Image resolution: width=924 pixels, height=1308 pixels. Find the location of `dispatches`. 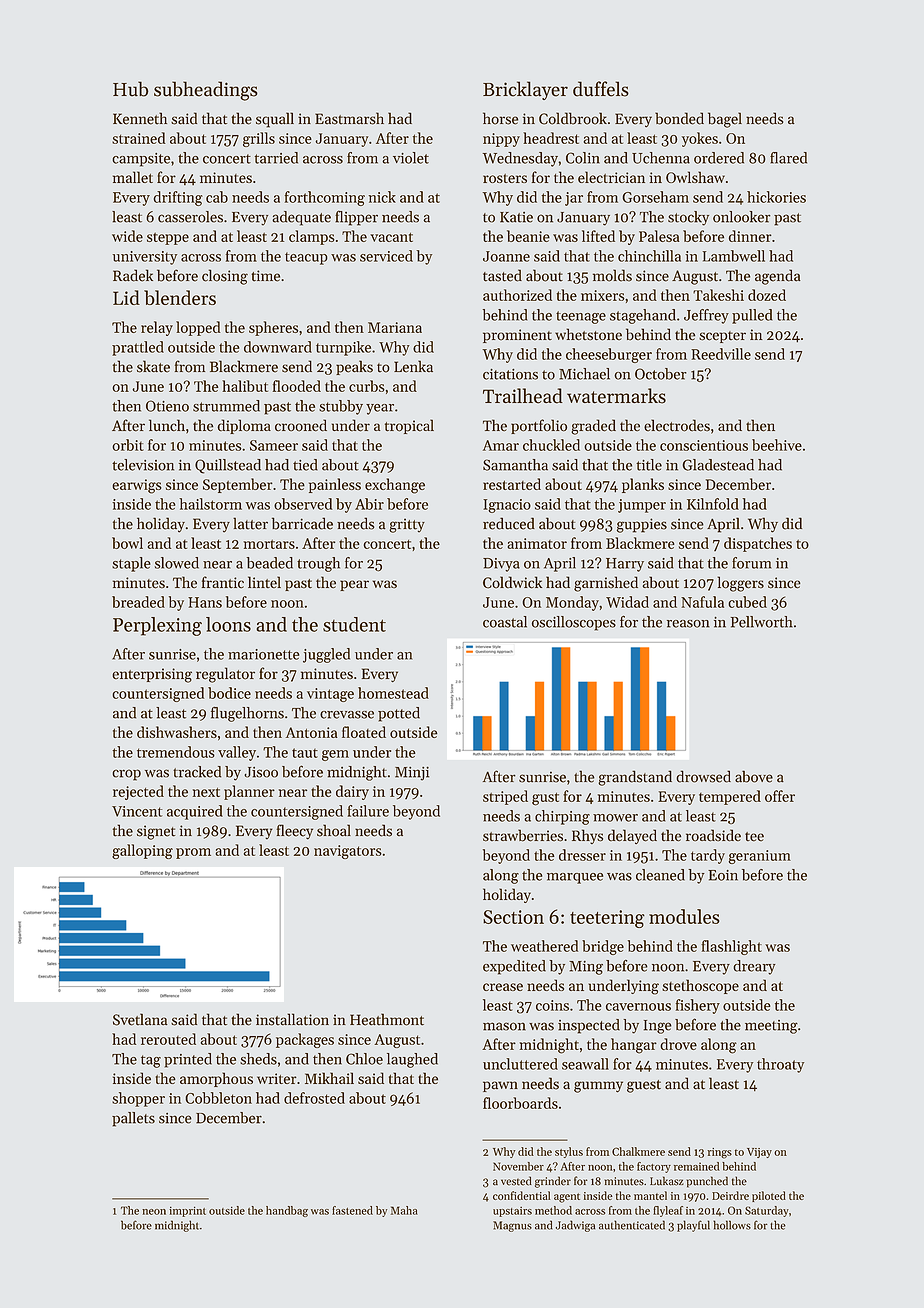

dispatches is located at coordinates (758, 544).
